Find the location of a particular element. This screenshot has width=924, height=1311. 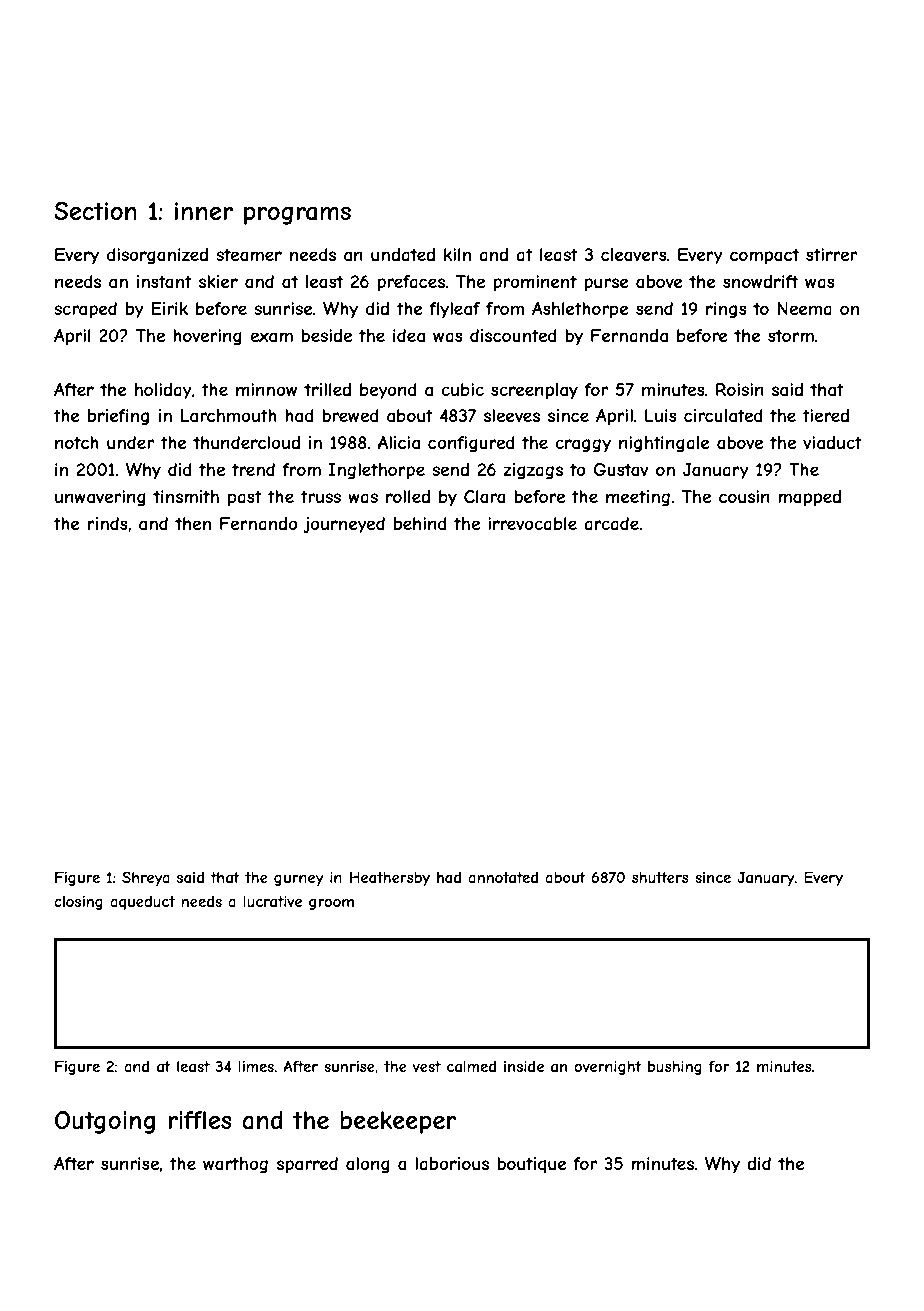

Section is located at coordinates (95, 211).
